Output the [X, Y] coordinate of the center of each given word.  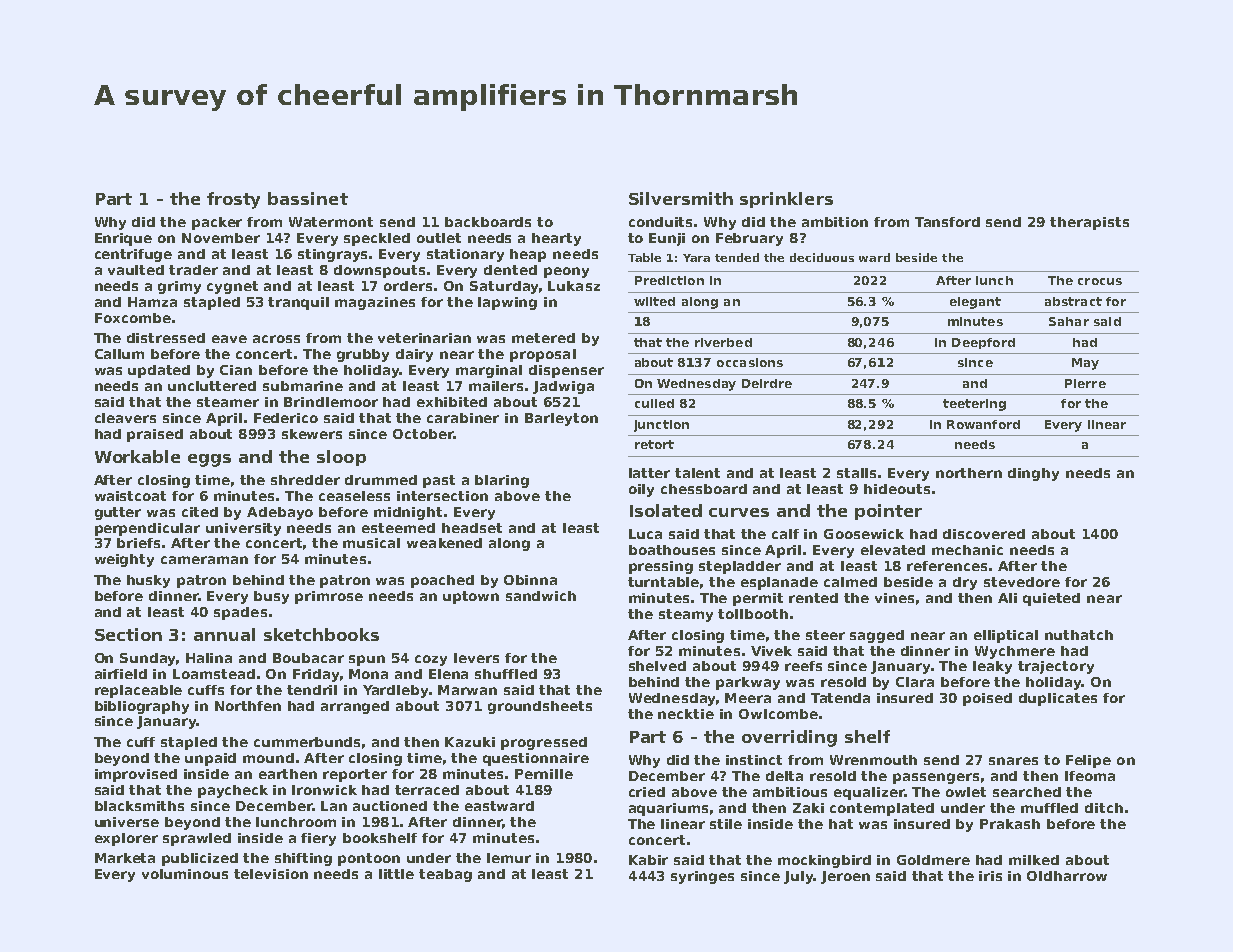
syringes [702, 877]
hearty [556, 239]
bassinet [308, 198]
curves [739, 512]
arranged [355, 707]
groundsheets [540, 707]
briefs [138, 543]
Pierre [1085, 383]
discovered [984, 534]
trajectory [1056, 667]
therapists [1089, 223]
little [396, 874]
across [276, 339]
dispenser [566, 371]
